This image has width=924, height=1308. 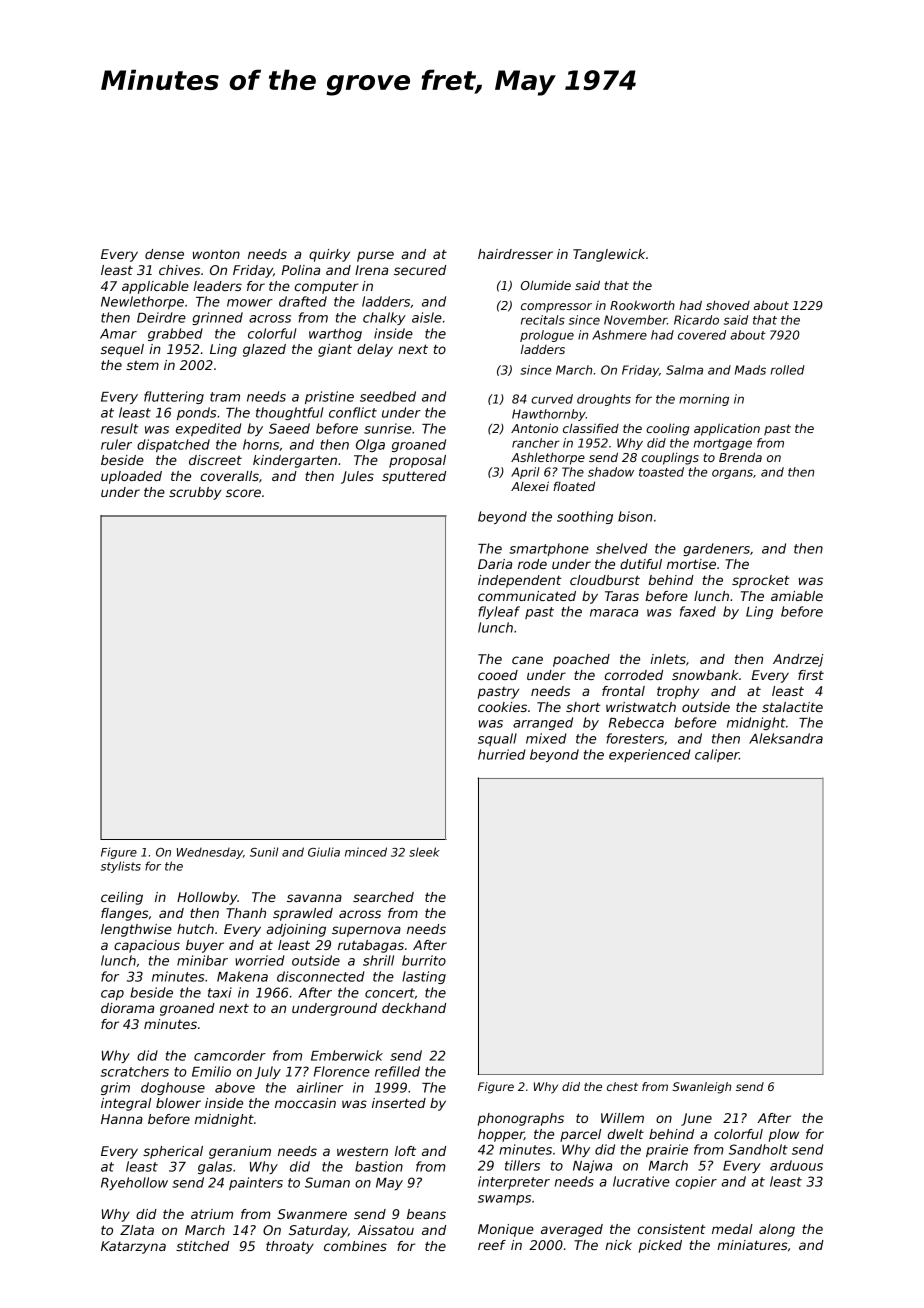 What do you see at coordinates (305, 1103) in the image?
I see `moccasin` at bounding box center [305, 1103].
